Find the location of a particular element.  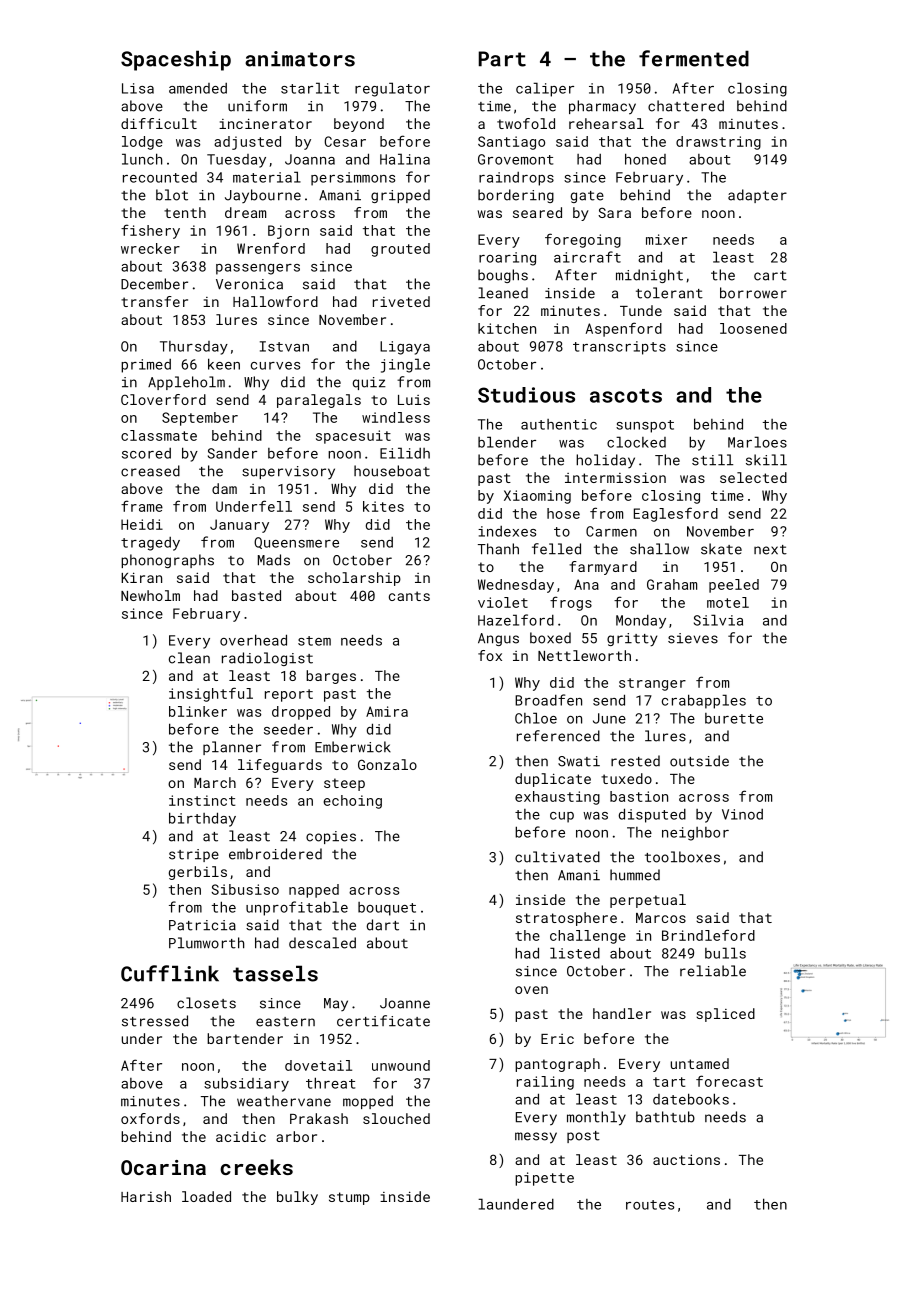

skill is located at coordinates (766, 460).
